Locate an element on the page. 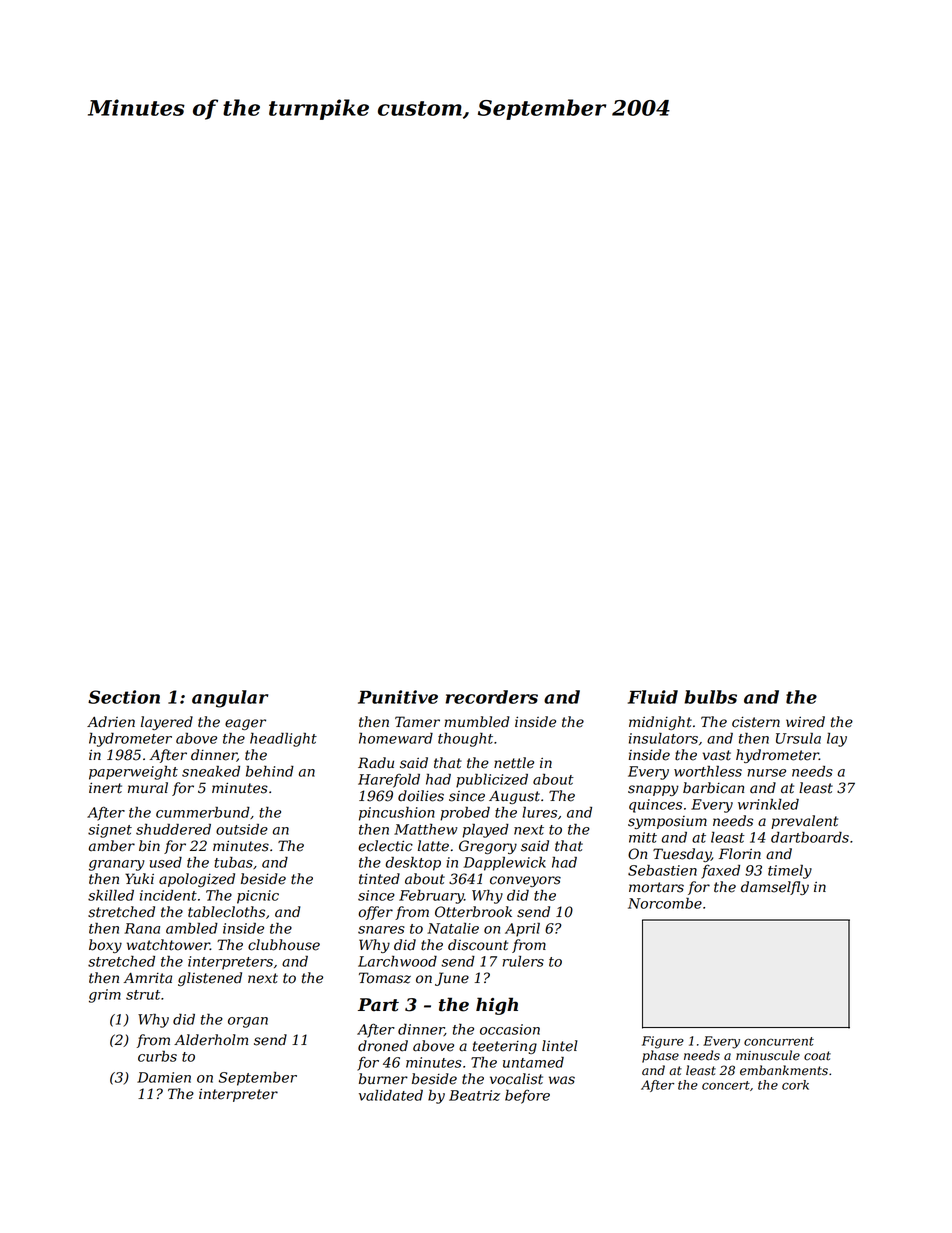 Image resolution: width=952 pixels, height=1233 pixels. cork is located at coordinates (795, 1085).
